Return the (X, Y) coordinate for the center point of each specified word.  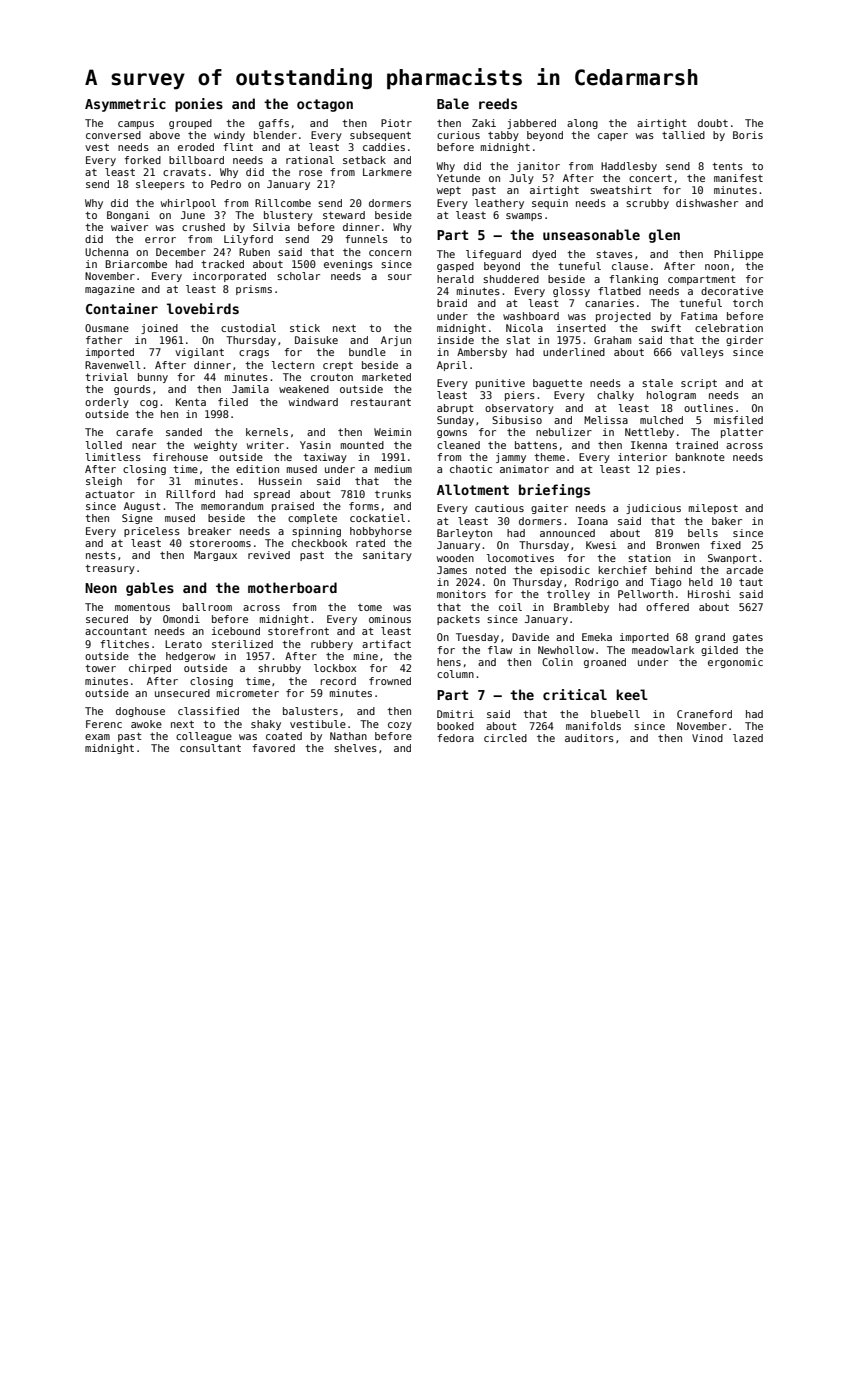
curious (458, 135)
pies (668, 470)
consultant (210, 748)
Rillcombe (283, 203)
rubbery (332, 645)
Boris (748, 135)
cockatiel (377, 518)
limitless (113, 457)
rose (310, 173)
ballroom (207, 607)
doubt (713, 123)
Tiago (666, 583)
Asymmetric (125, 105)
